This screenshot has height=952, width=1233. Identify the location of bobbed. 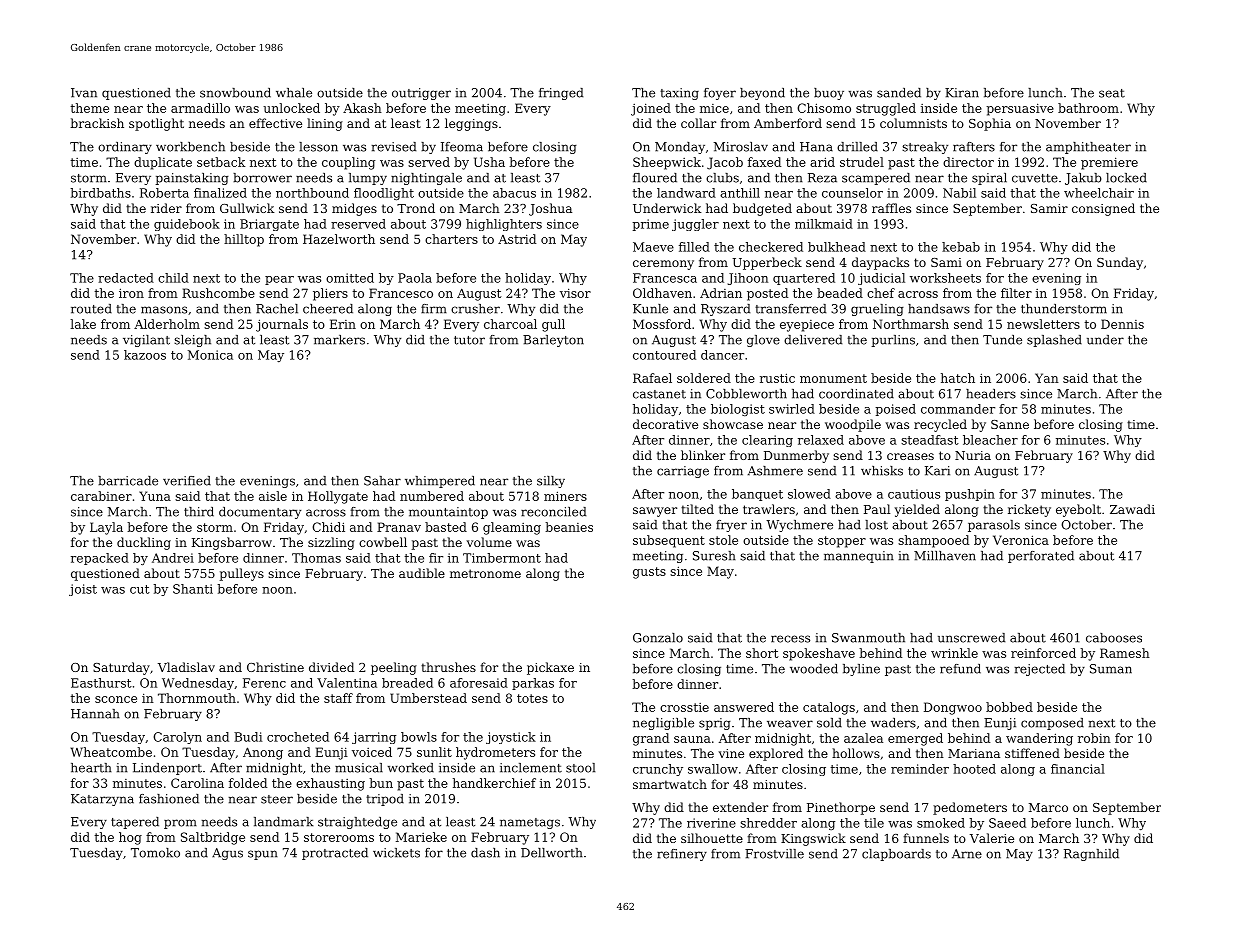
(1009, 707).
